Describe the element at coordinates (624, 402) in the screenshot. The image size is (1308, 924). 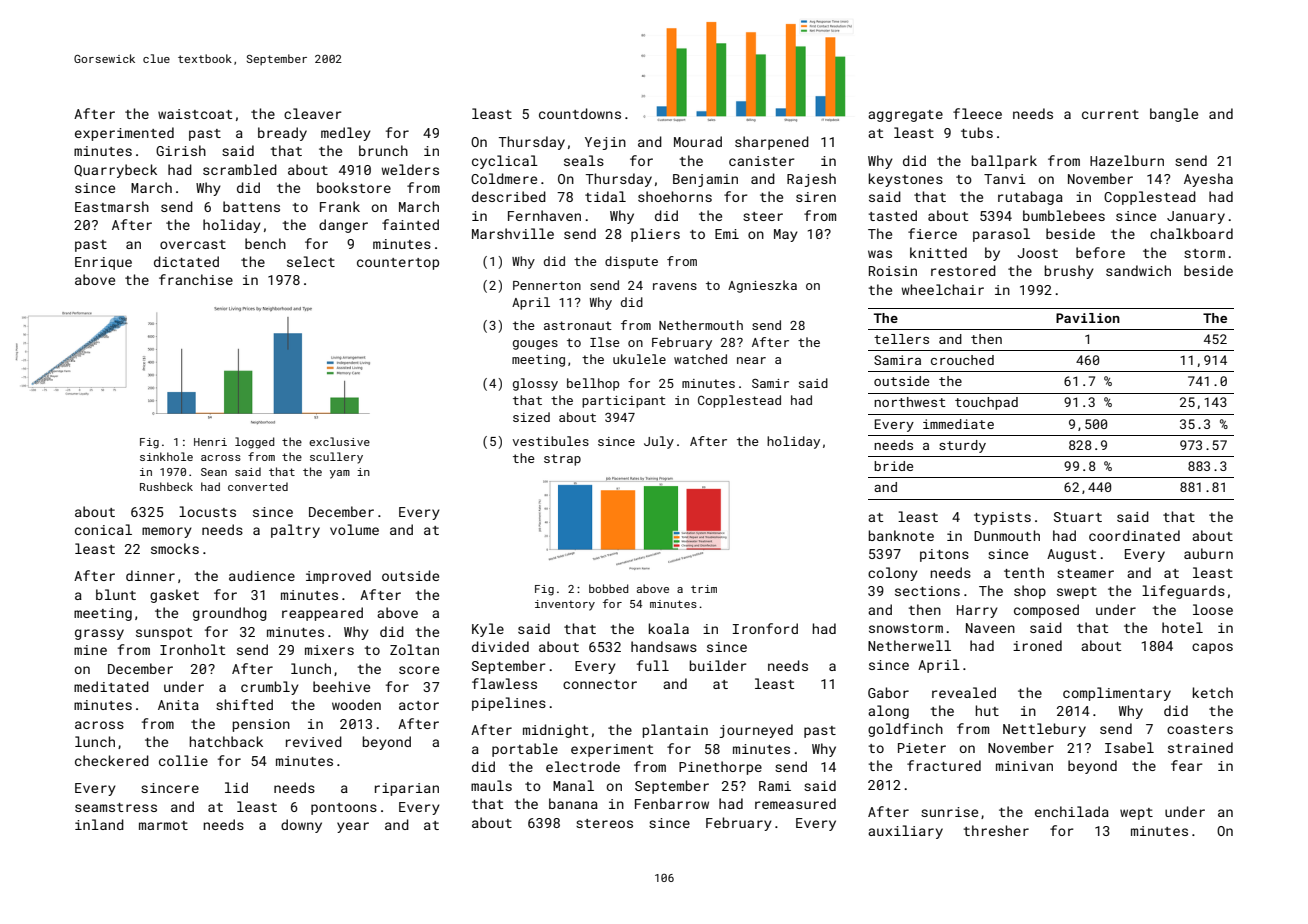
I see `participant` at that location.
